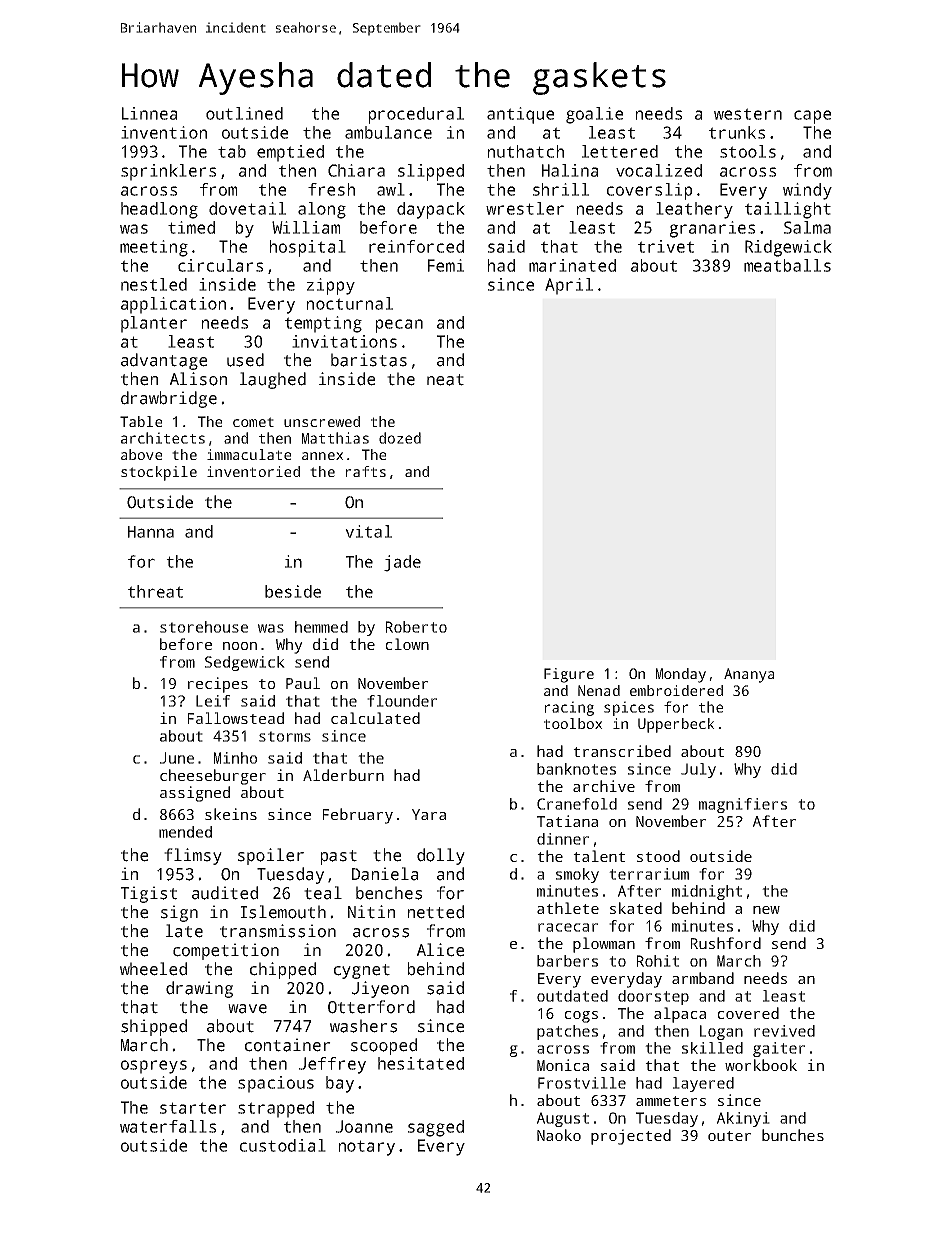 The height and width of the screenshot is (1233, 952). I want to click on Tigist, so click(149, 894).
